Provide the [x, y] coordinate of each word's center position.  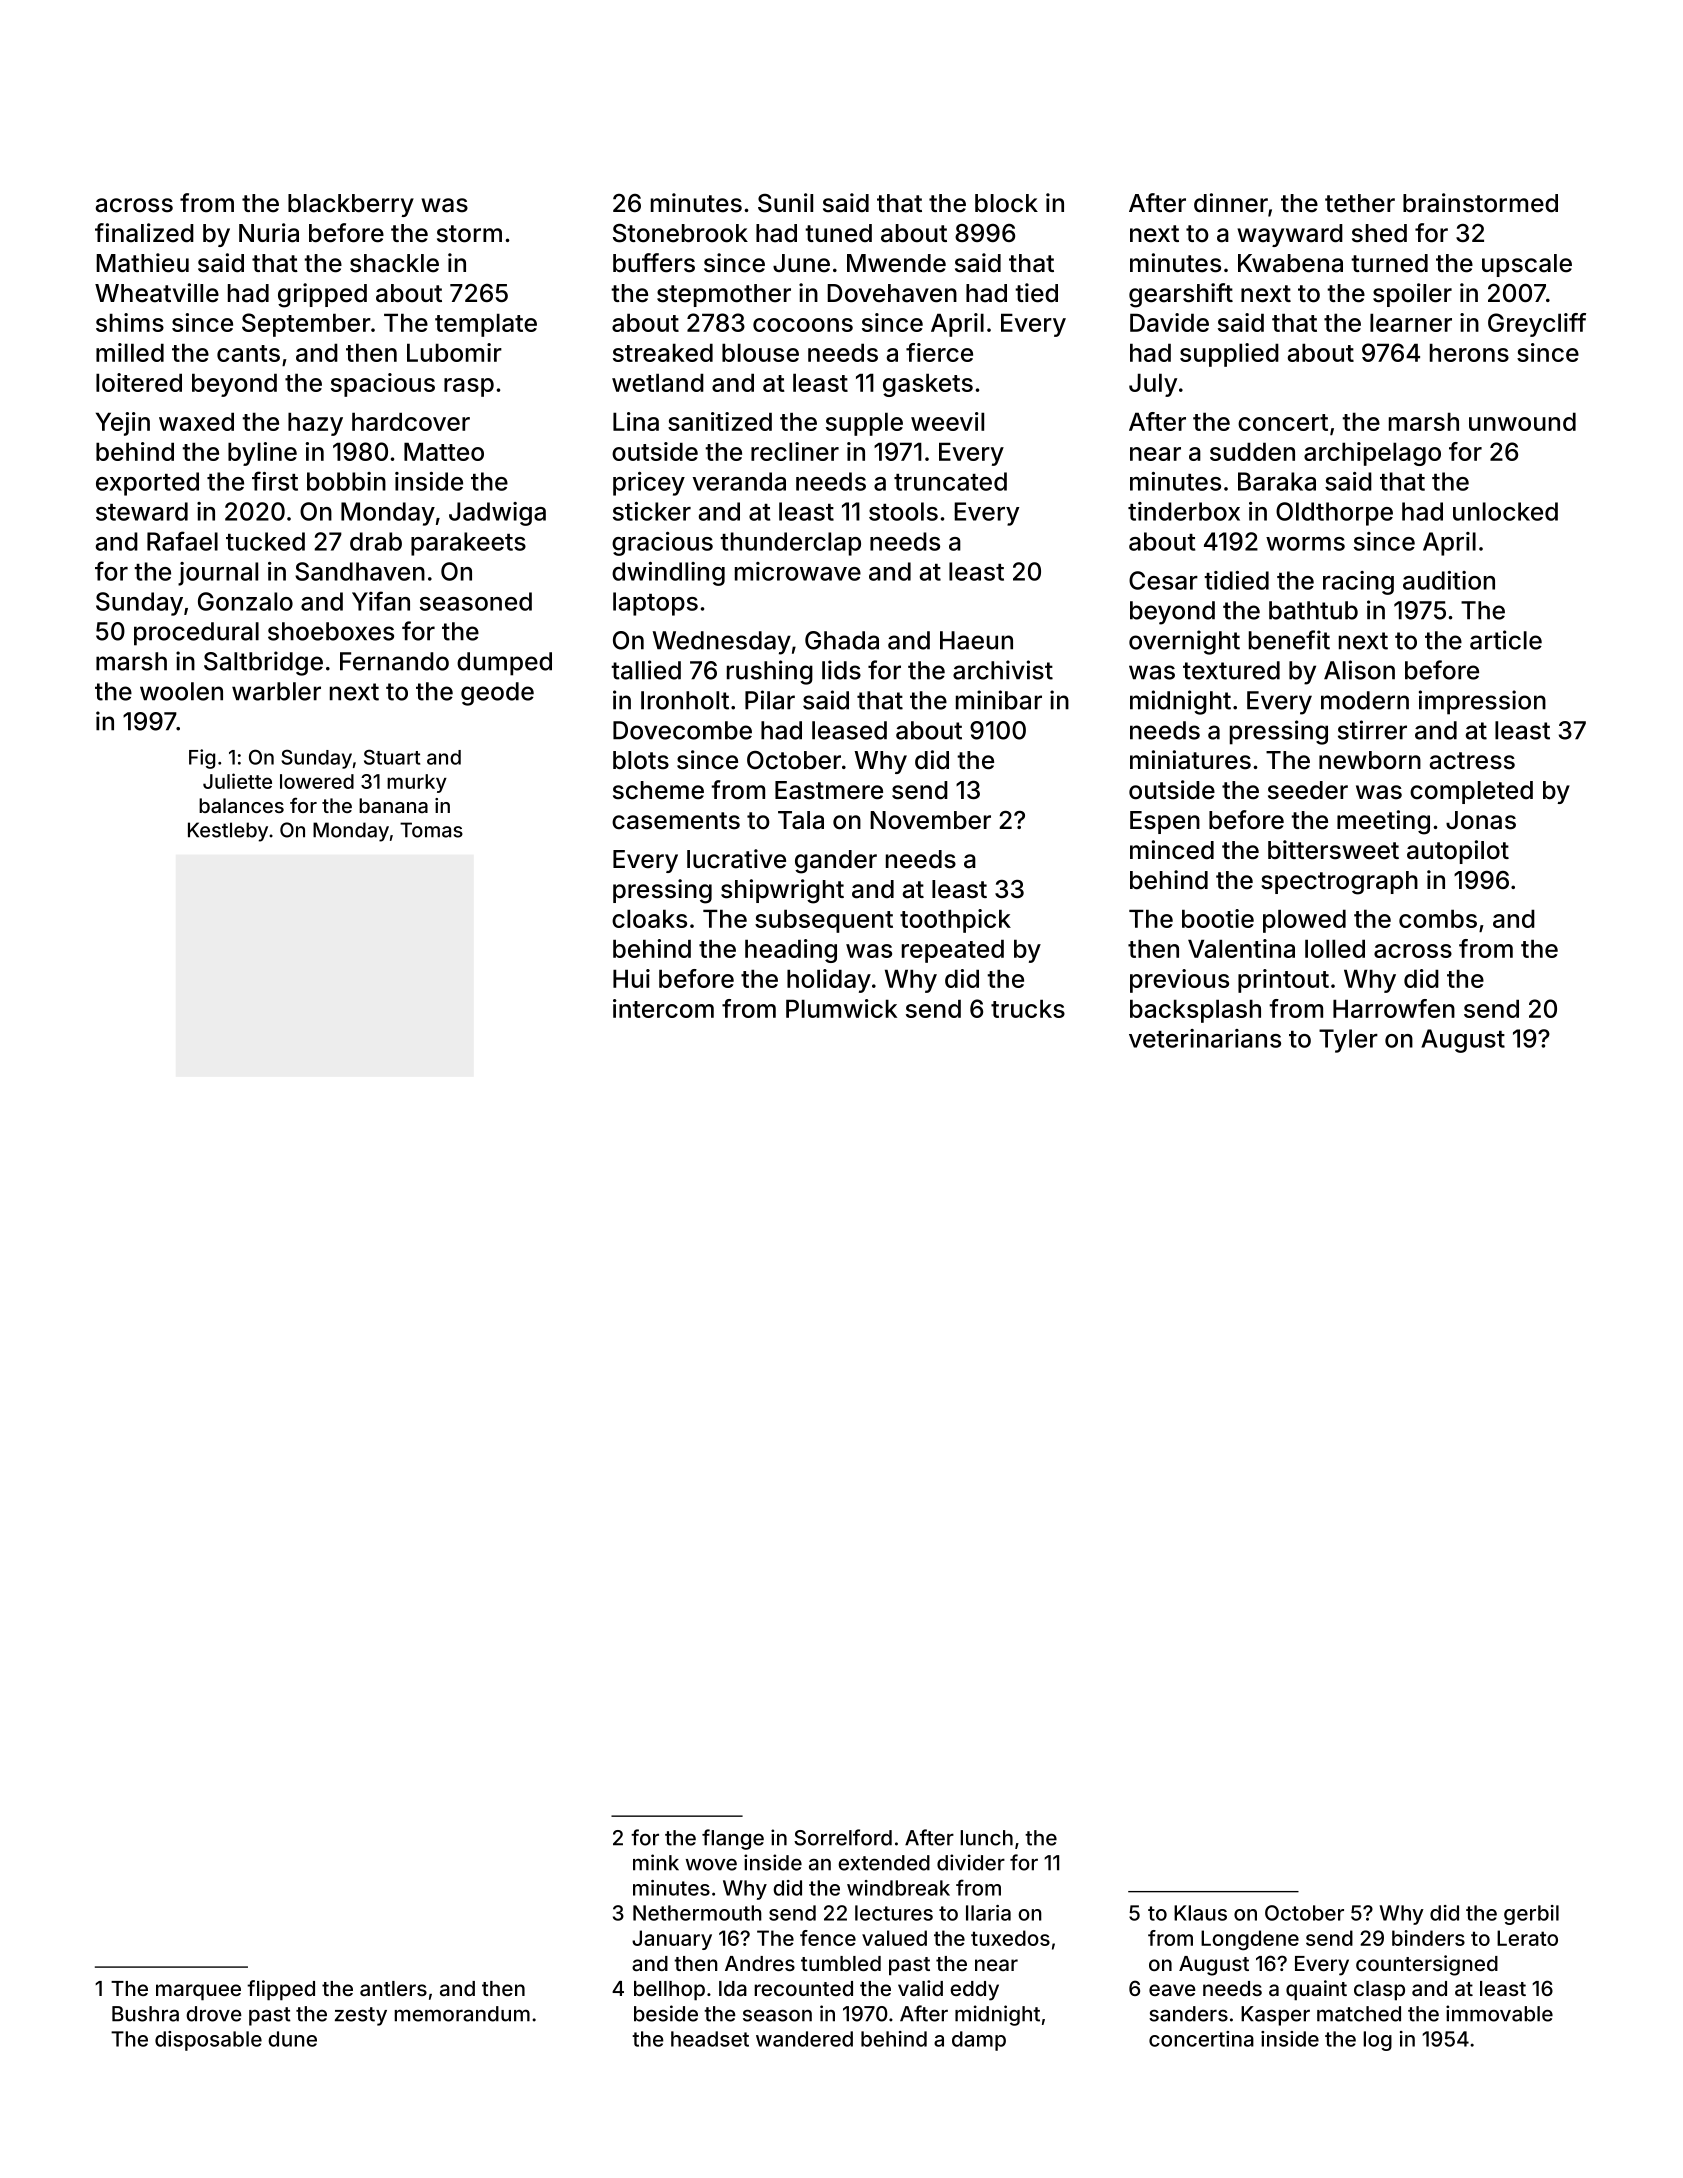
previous [1179, 981]
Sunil [785, 203]
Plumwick [841, 1008]
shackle [394, 263]
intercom [663, 1008]
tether [1360, 203]
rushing [770, 672]
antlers [393, 1988]
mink [656, 1862]
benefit [1289, 640]
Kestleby [228, 832]
